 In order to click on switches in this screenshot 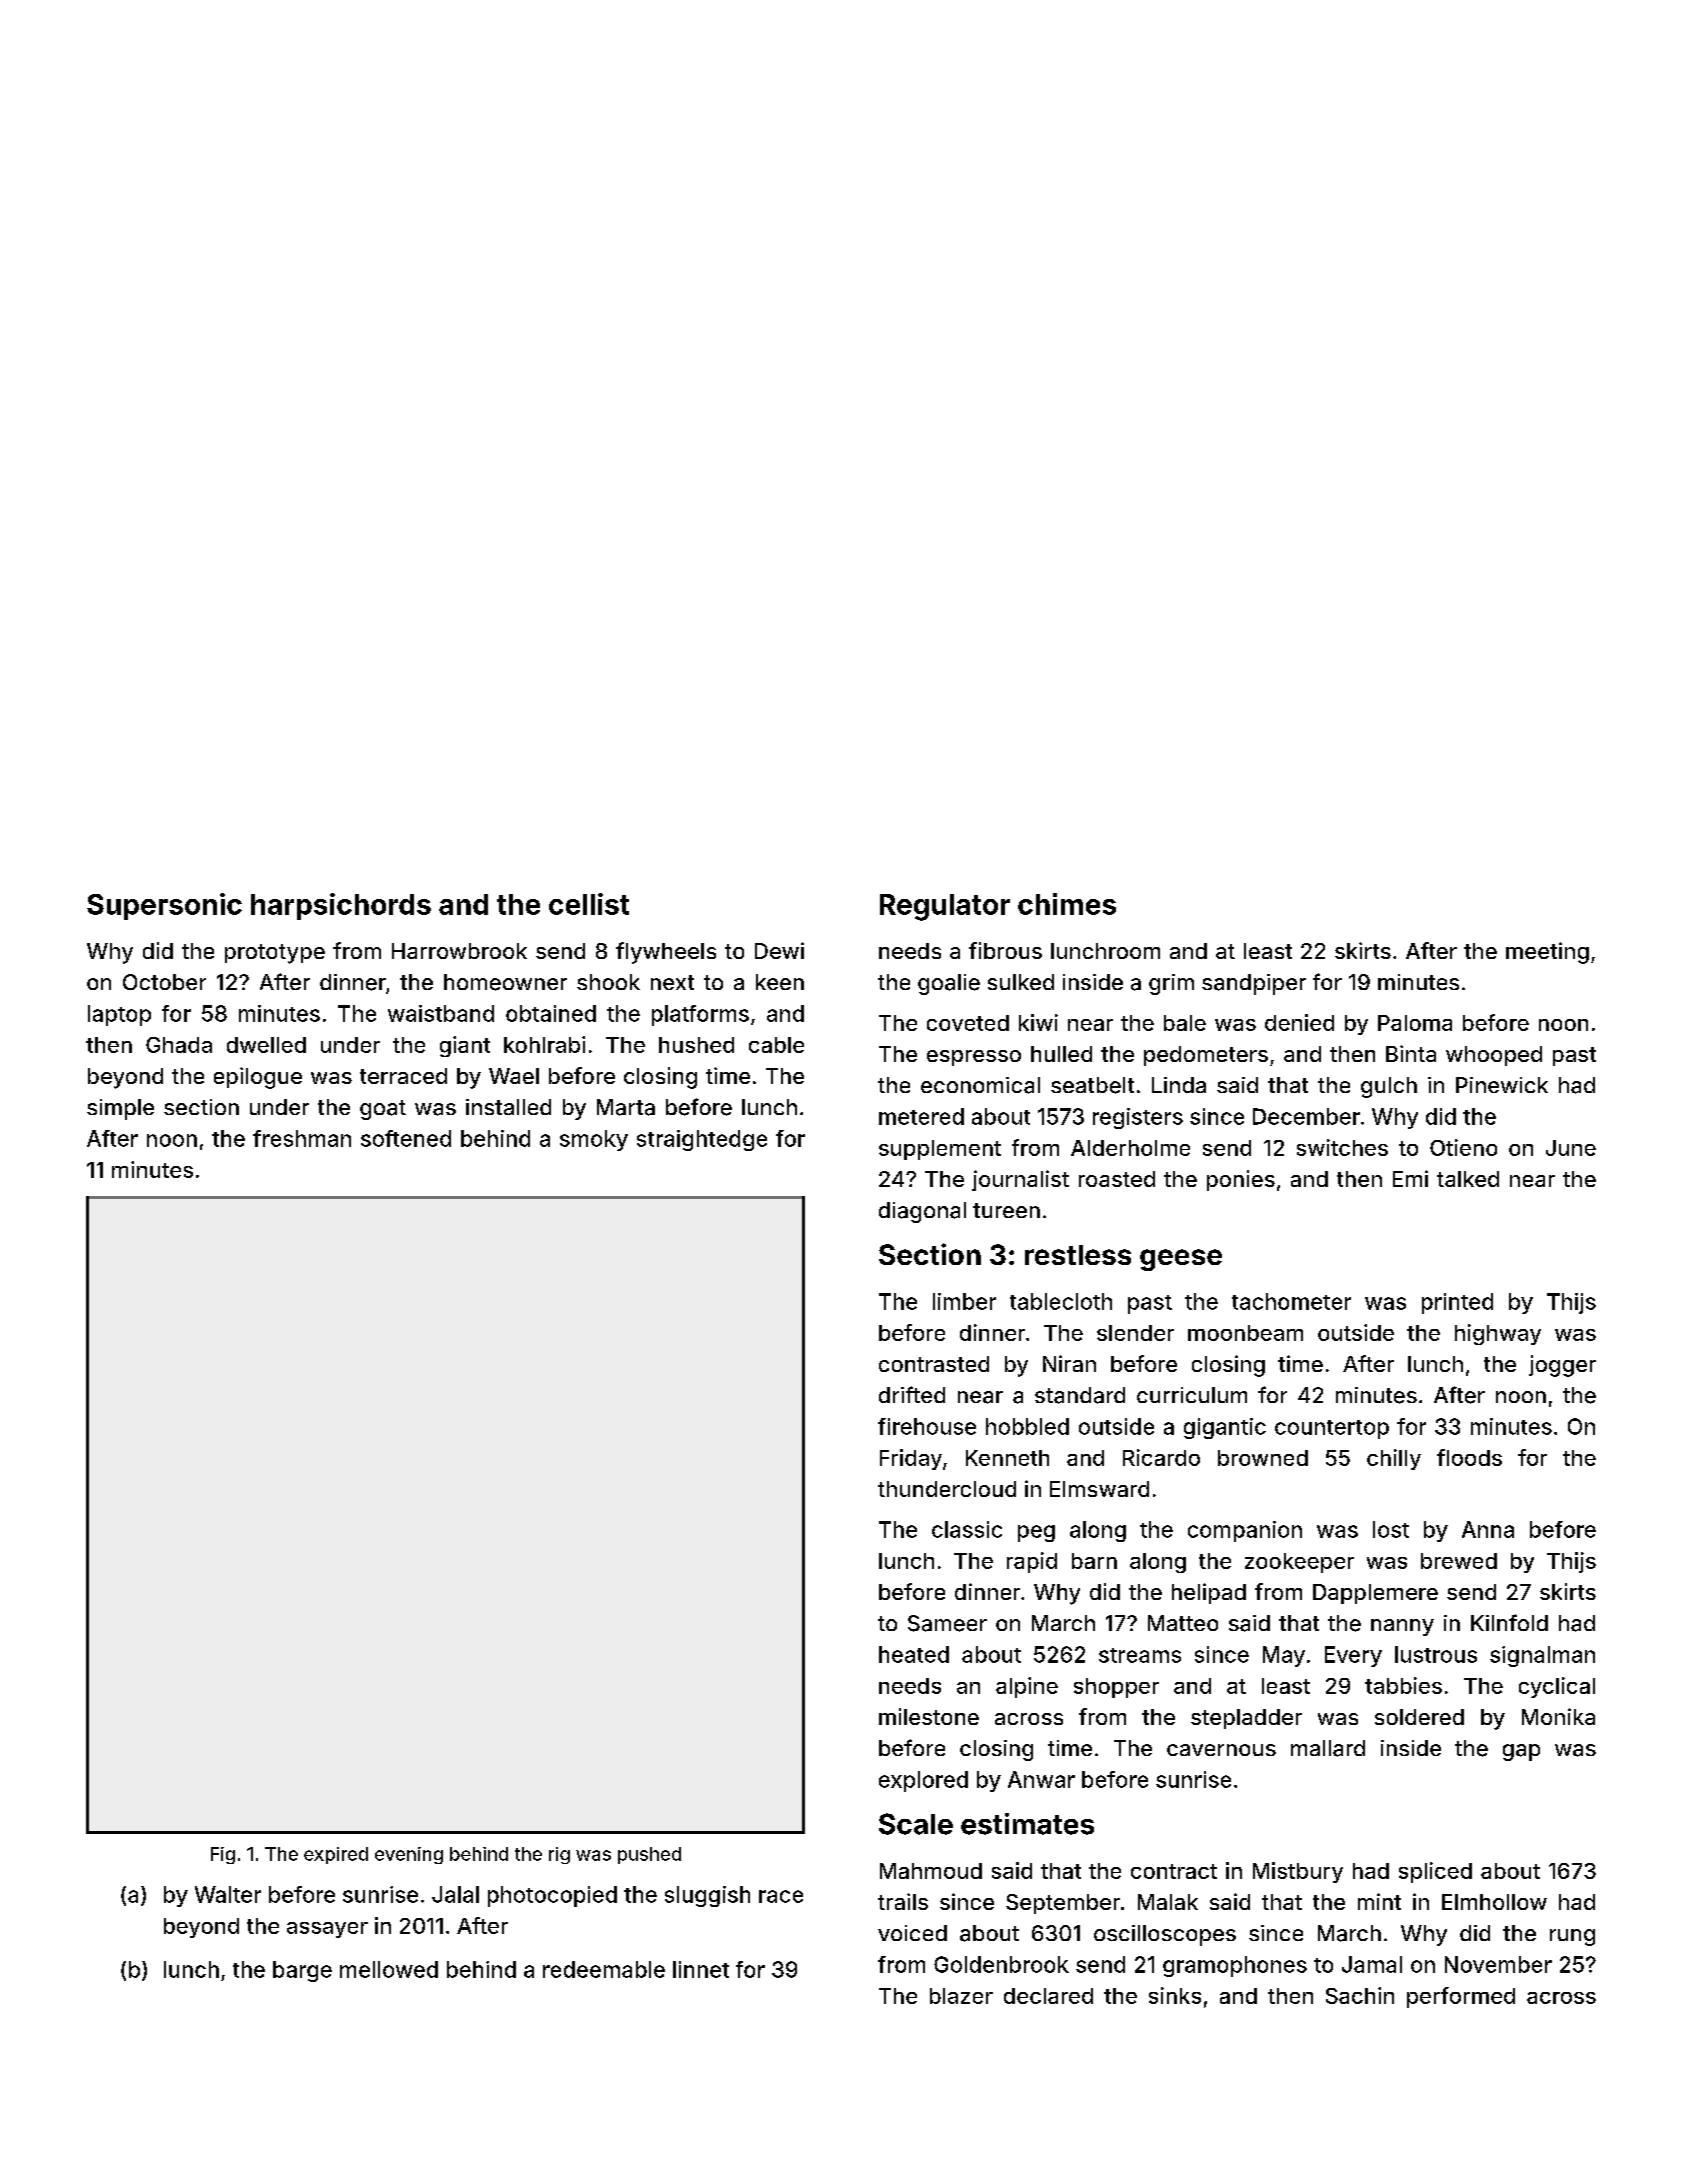, I will do `click(1342, 1147)`.
